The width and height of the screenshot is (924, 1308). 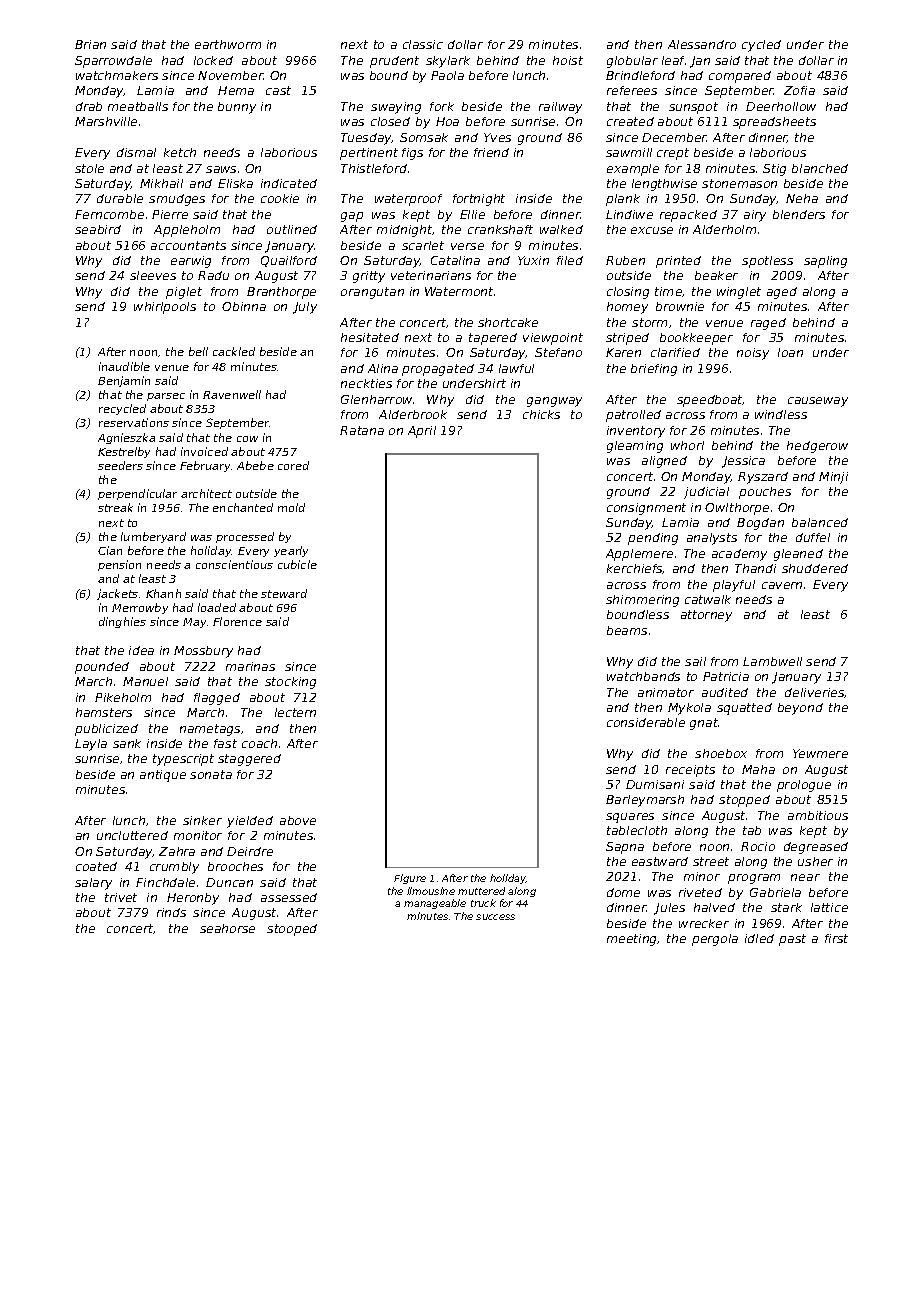 What do you see at coordinates (790, 352) in the screenshot?
I see `loan` at bounding box center [790, 352].
